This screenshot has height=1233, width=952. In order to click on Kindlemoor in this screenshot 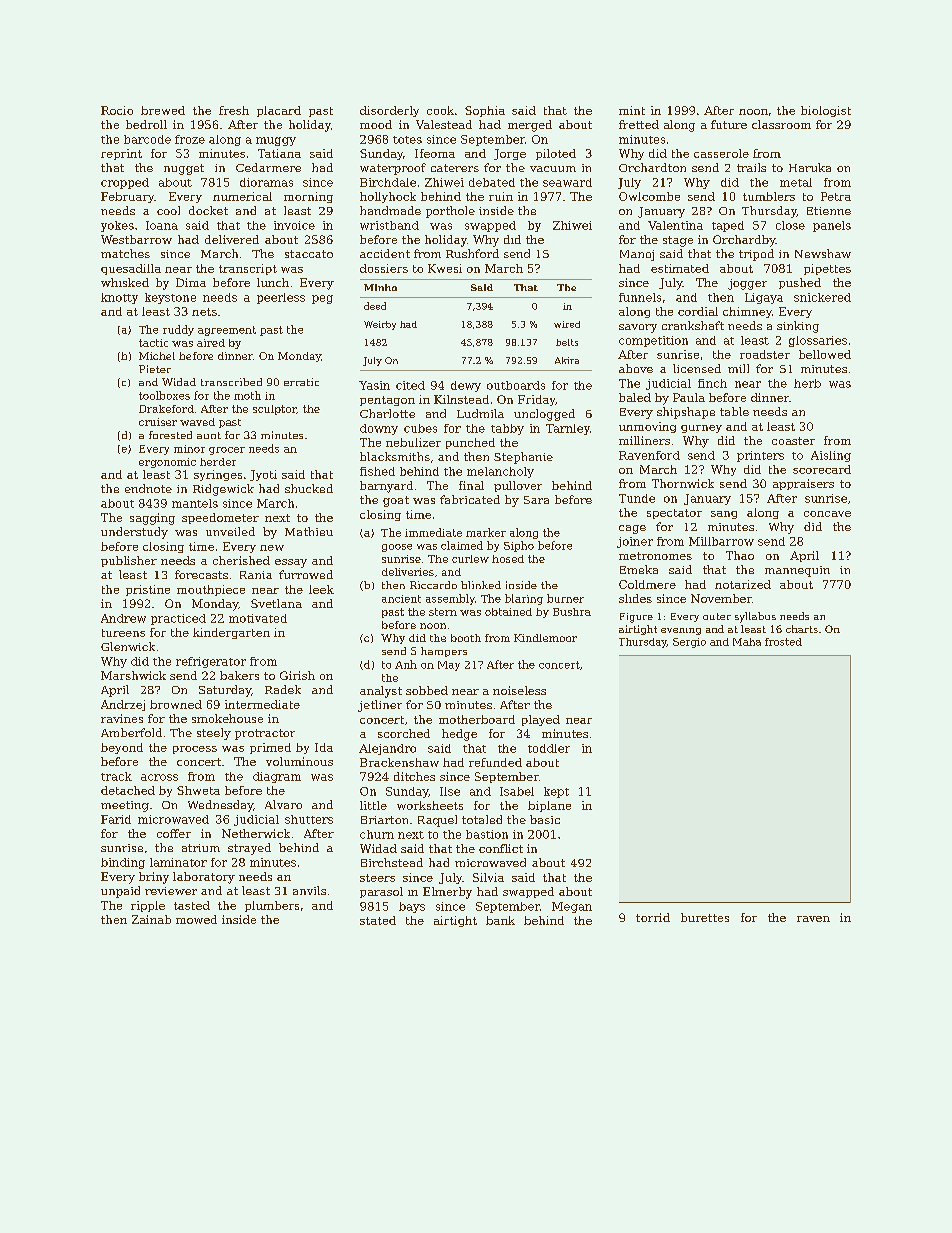, I will do `click(545, 638)`.
